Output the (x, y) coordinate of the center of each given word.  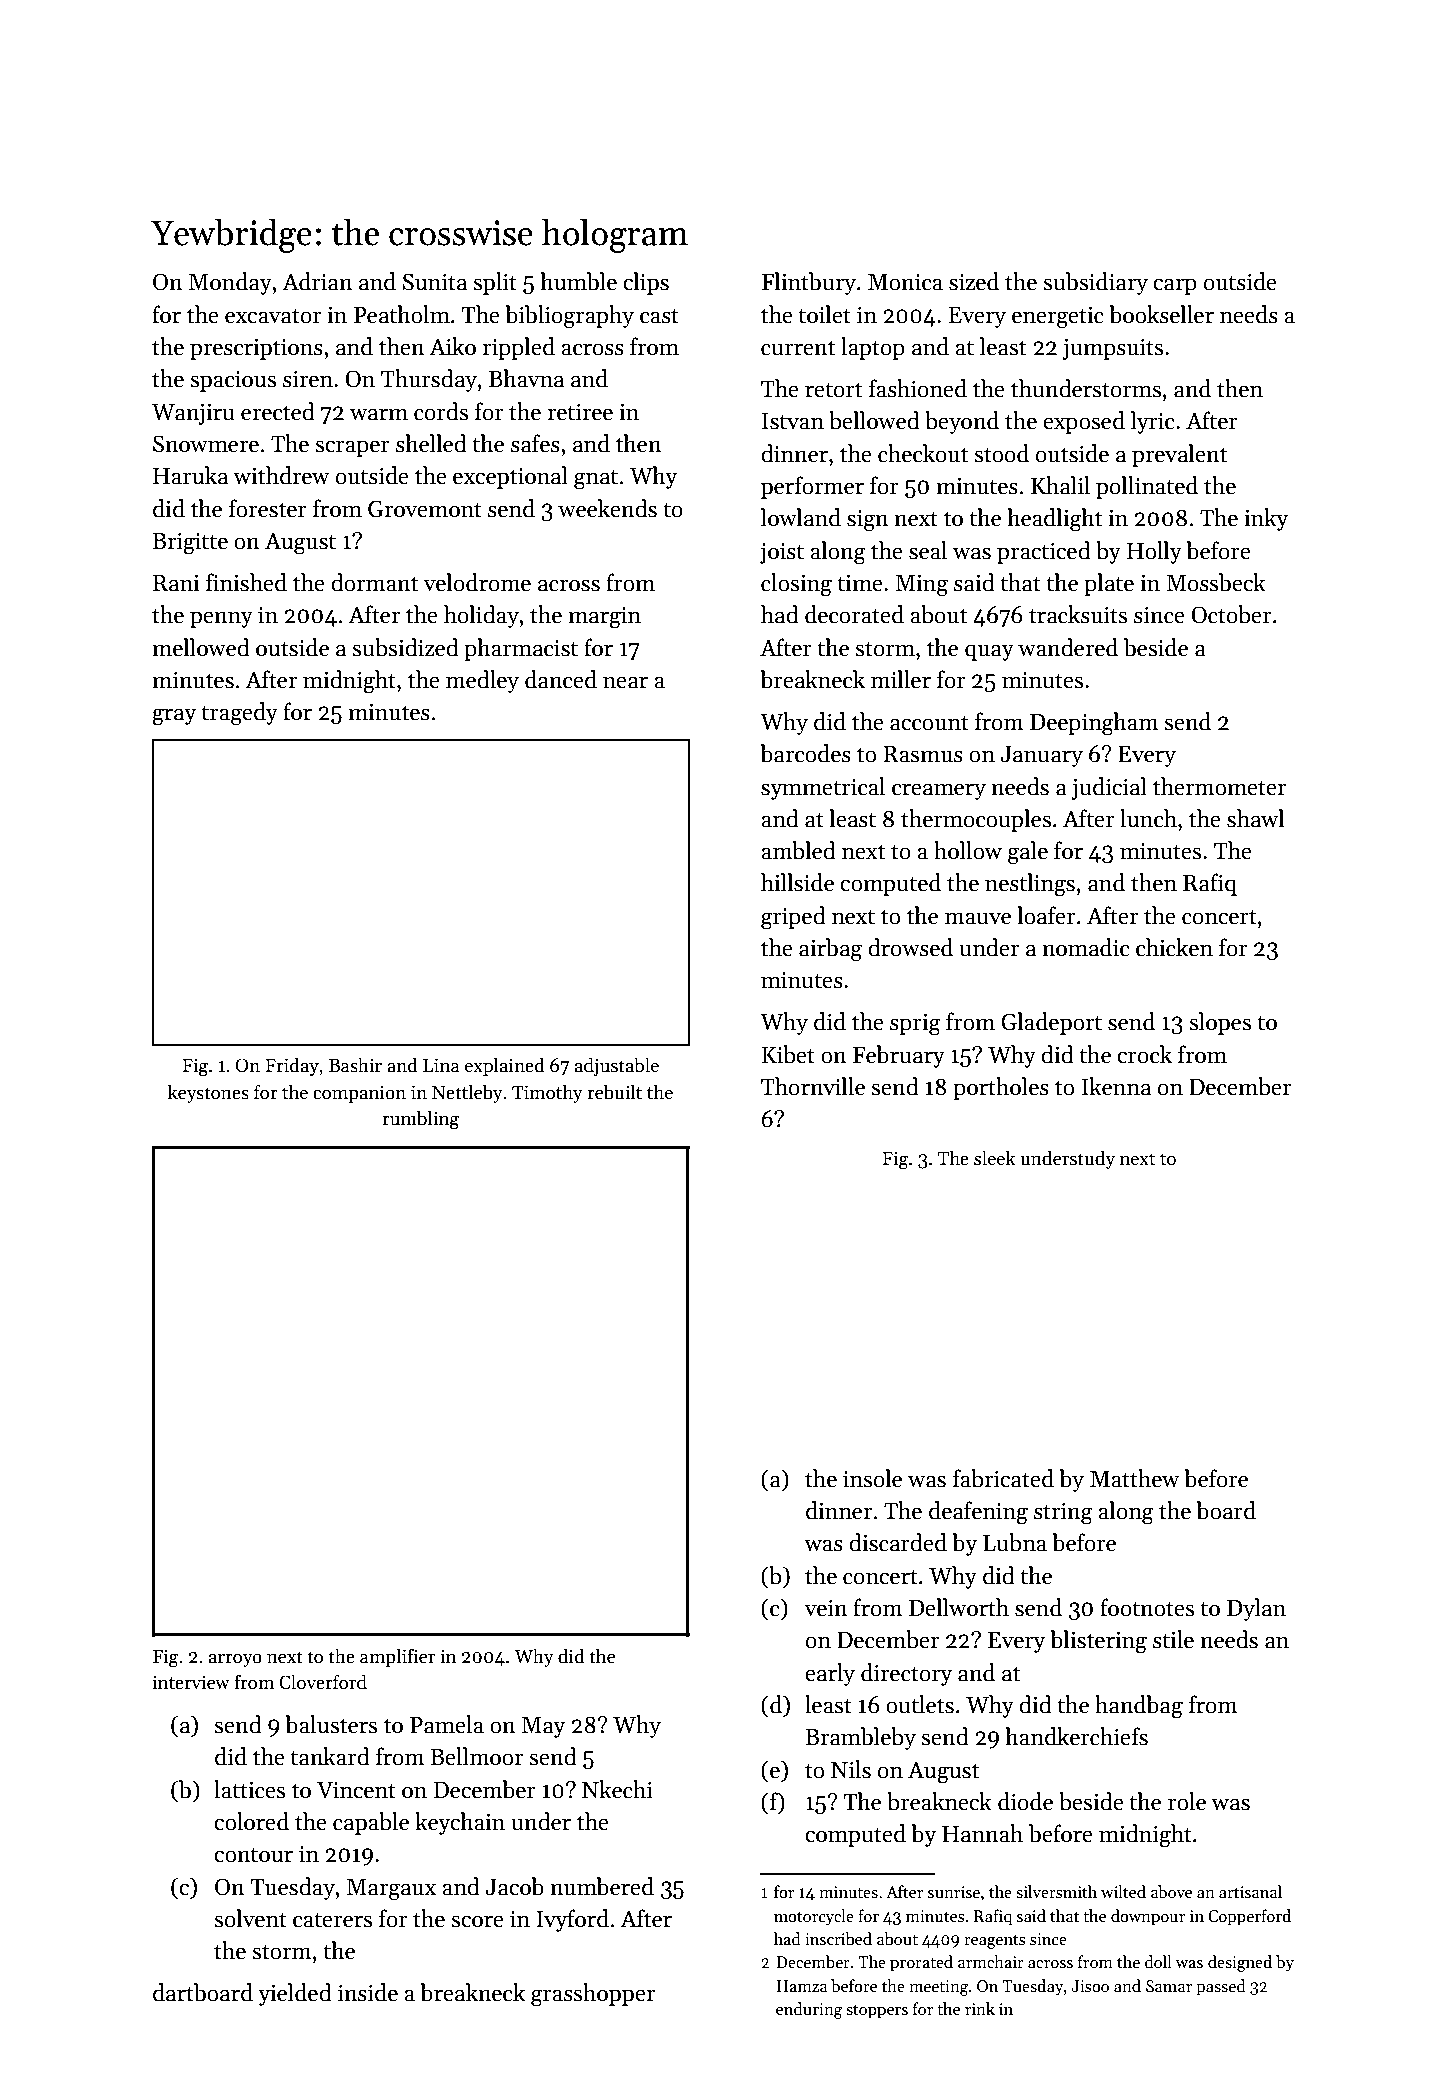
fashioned (918, 388)
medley (482, 681)
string (1063, 1513)
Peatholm (402, 314)
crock (1144, 1054)
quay (989, 652)
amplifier (397, 1657)
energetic (1058, 317)
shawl (1255, 818)
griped (793, 918)
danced (561, 679)
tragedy (239, 714)
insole (872, 1478)
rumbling (420, 1120)
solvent (250, 1918)
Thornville (813, 1086)
